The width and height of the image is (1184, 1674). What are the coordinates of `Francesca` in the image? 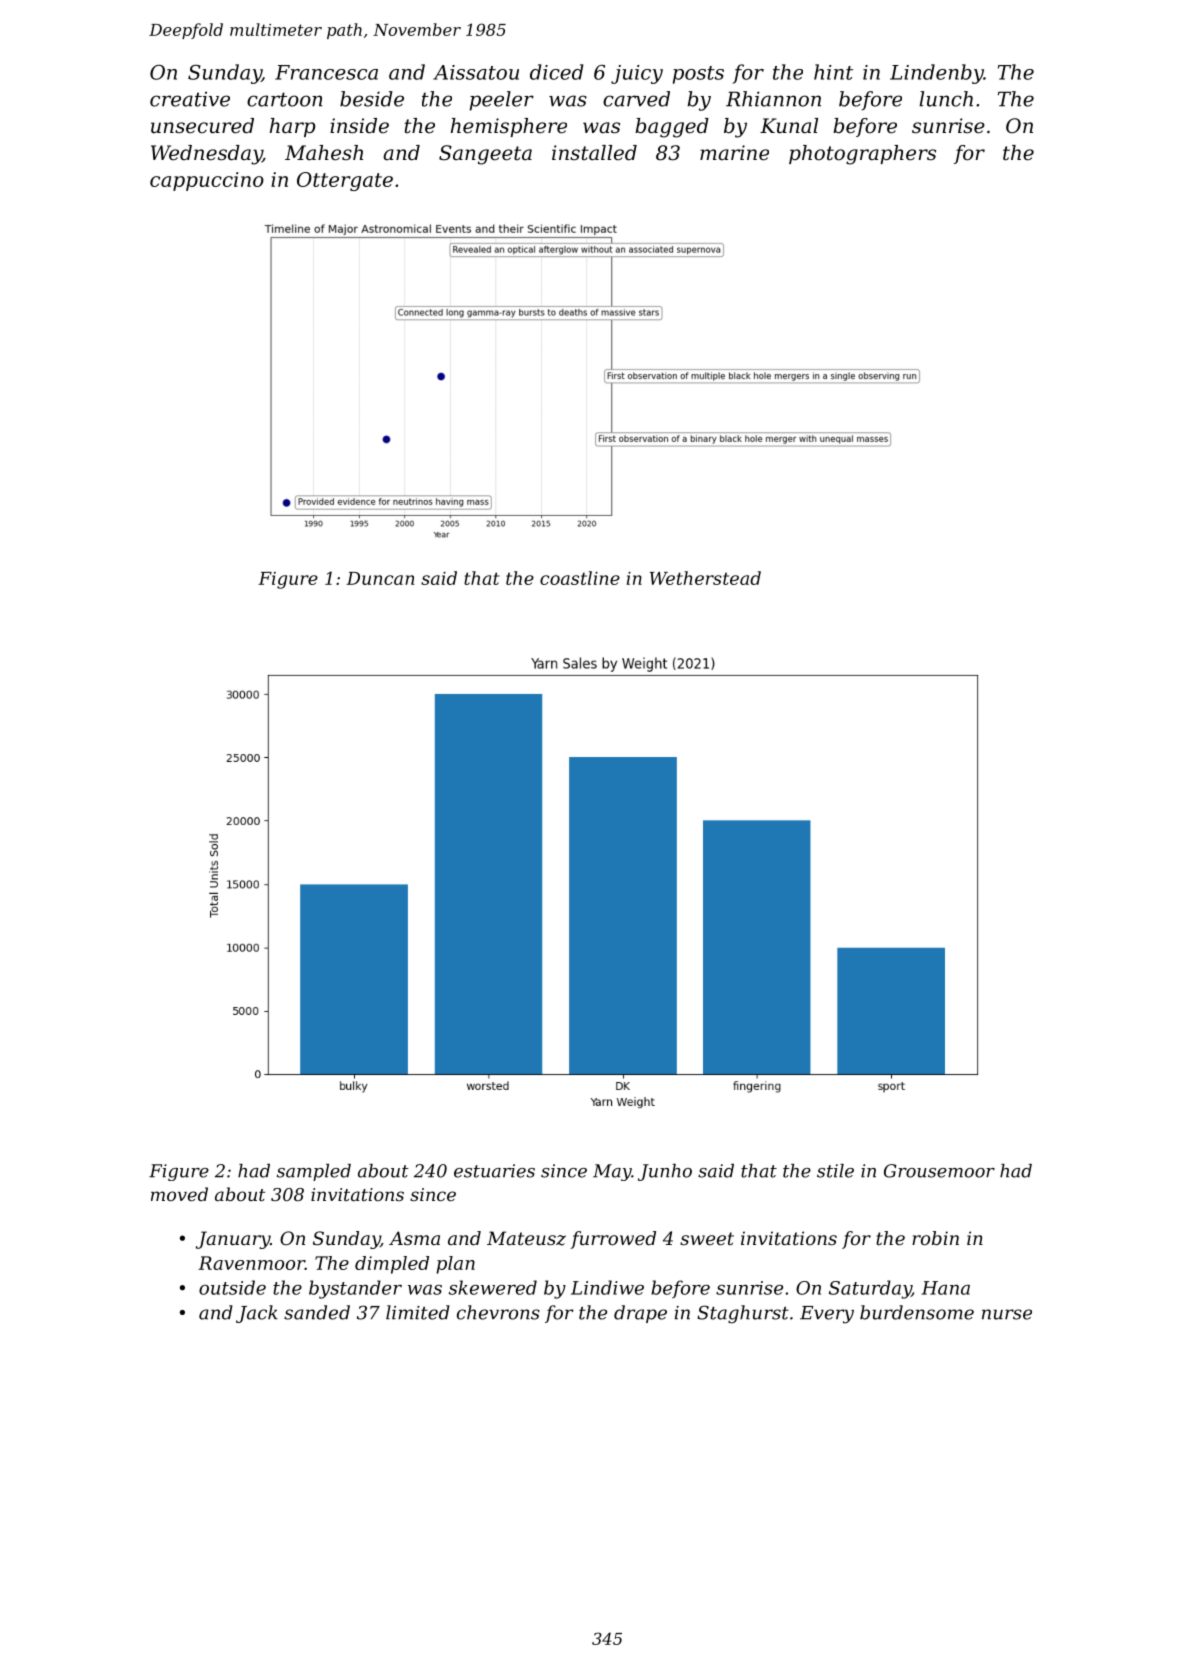 It's located at (326, 72).
